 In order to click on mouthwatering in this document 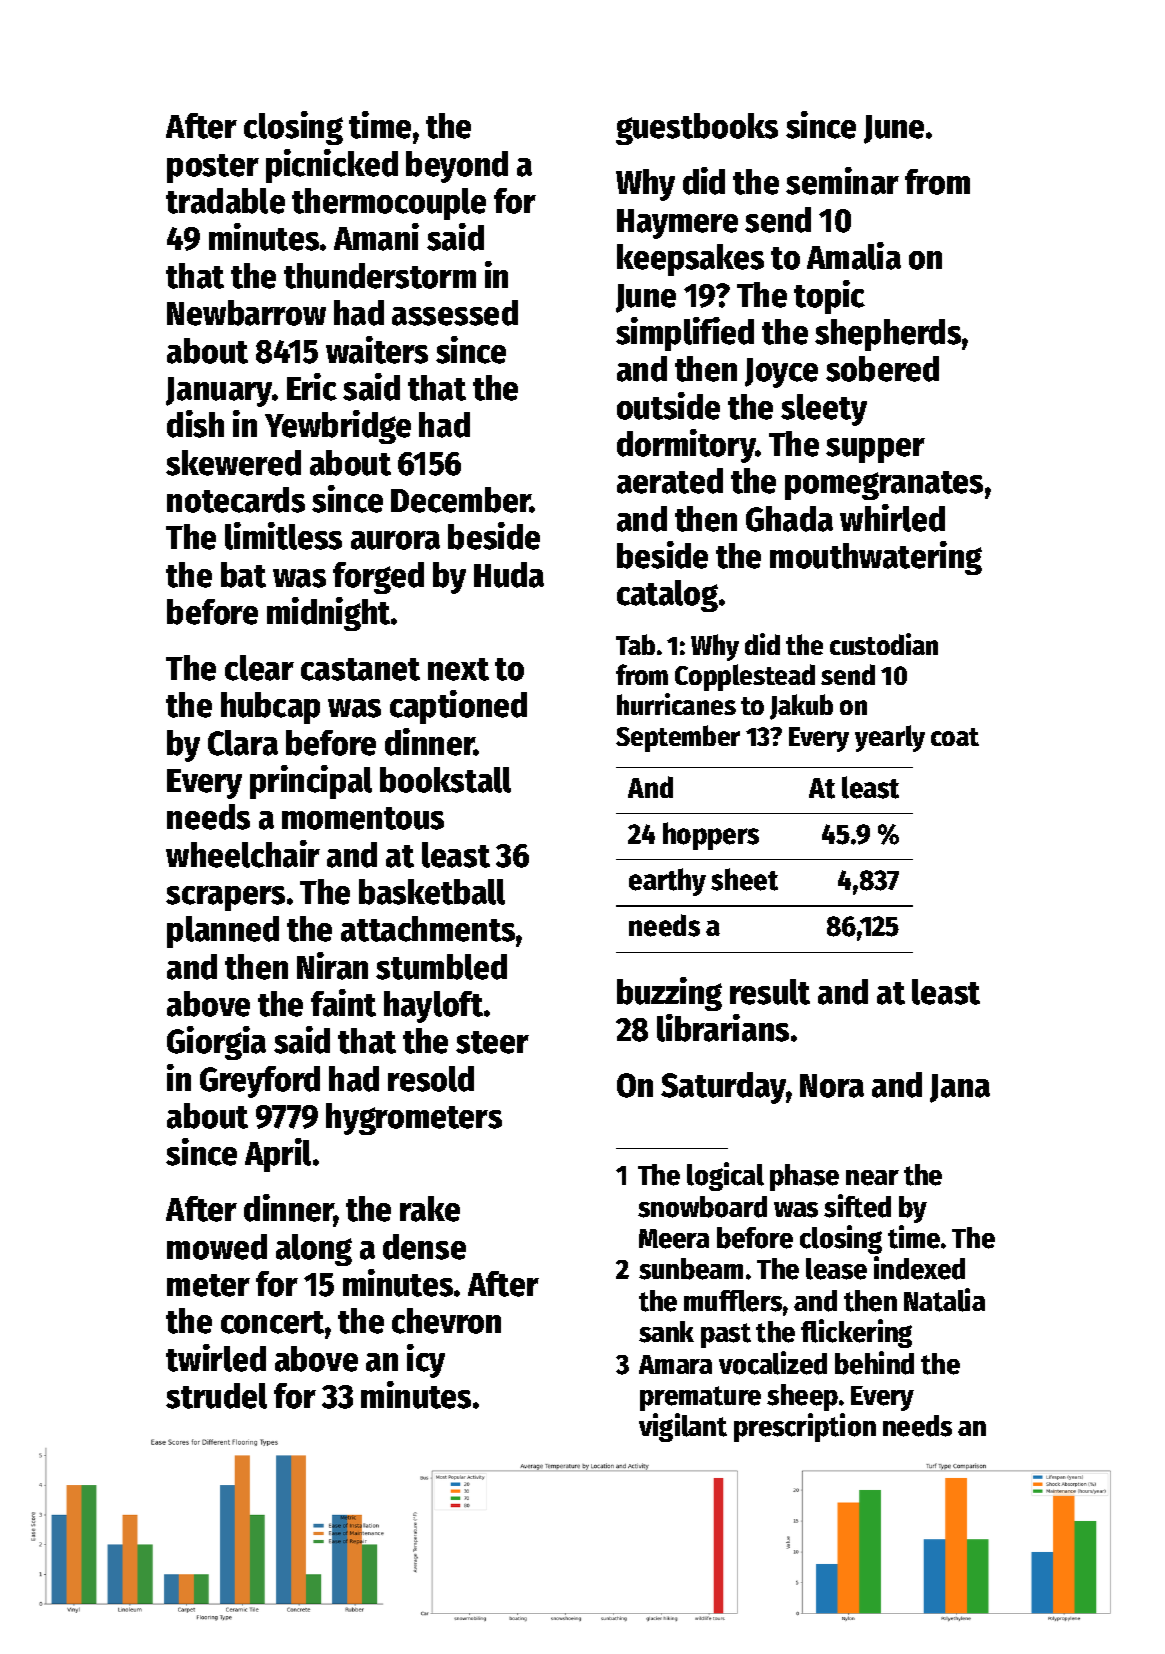, I will do `click(876, 558)`.
